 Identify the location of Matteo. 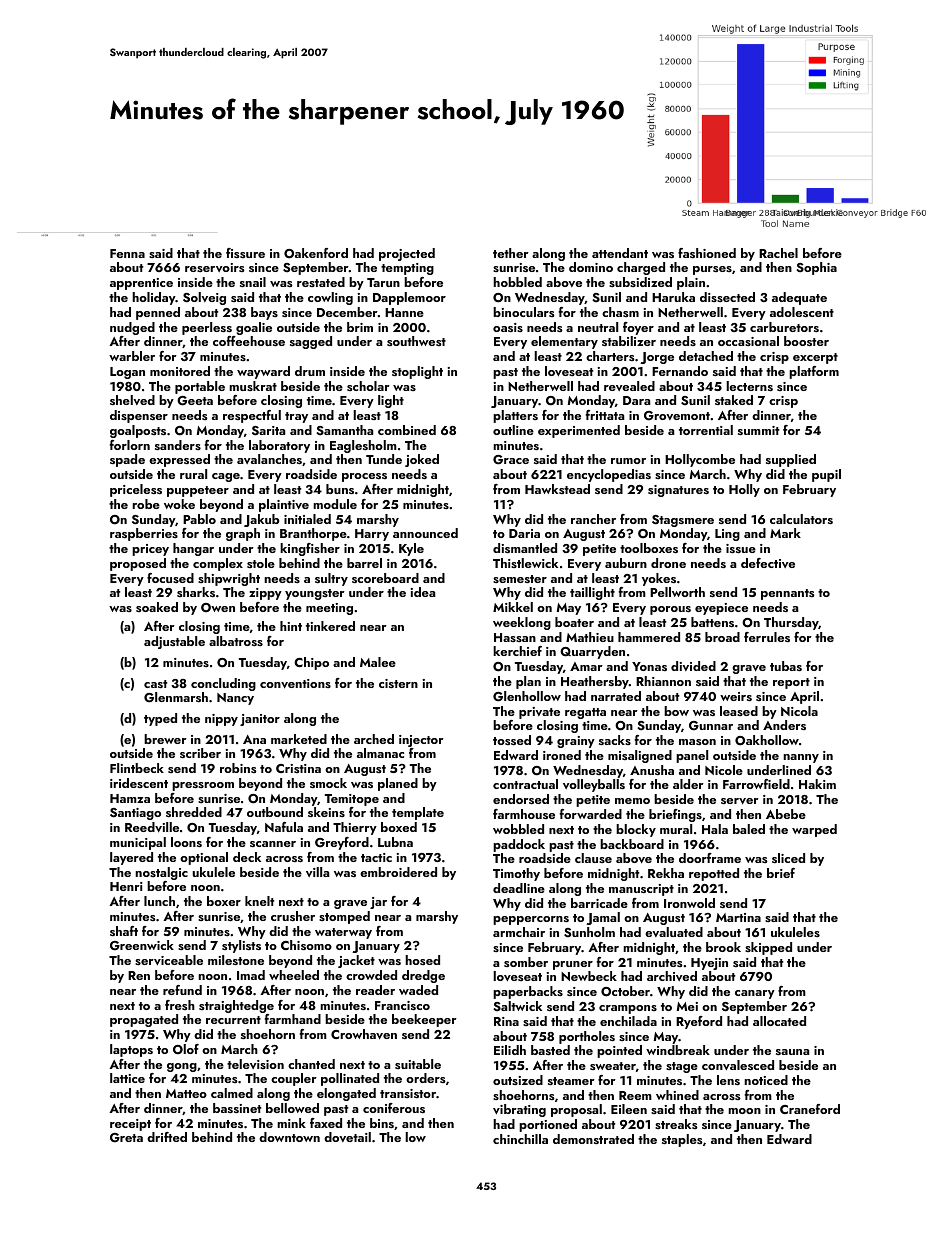
(186, 1093).
